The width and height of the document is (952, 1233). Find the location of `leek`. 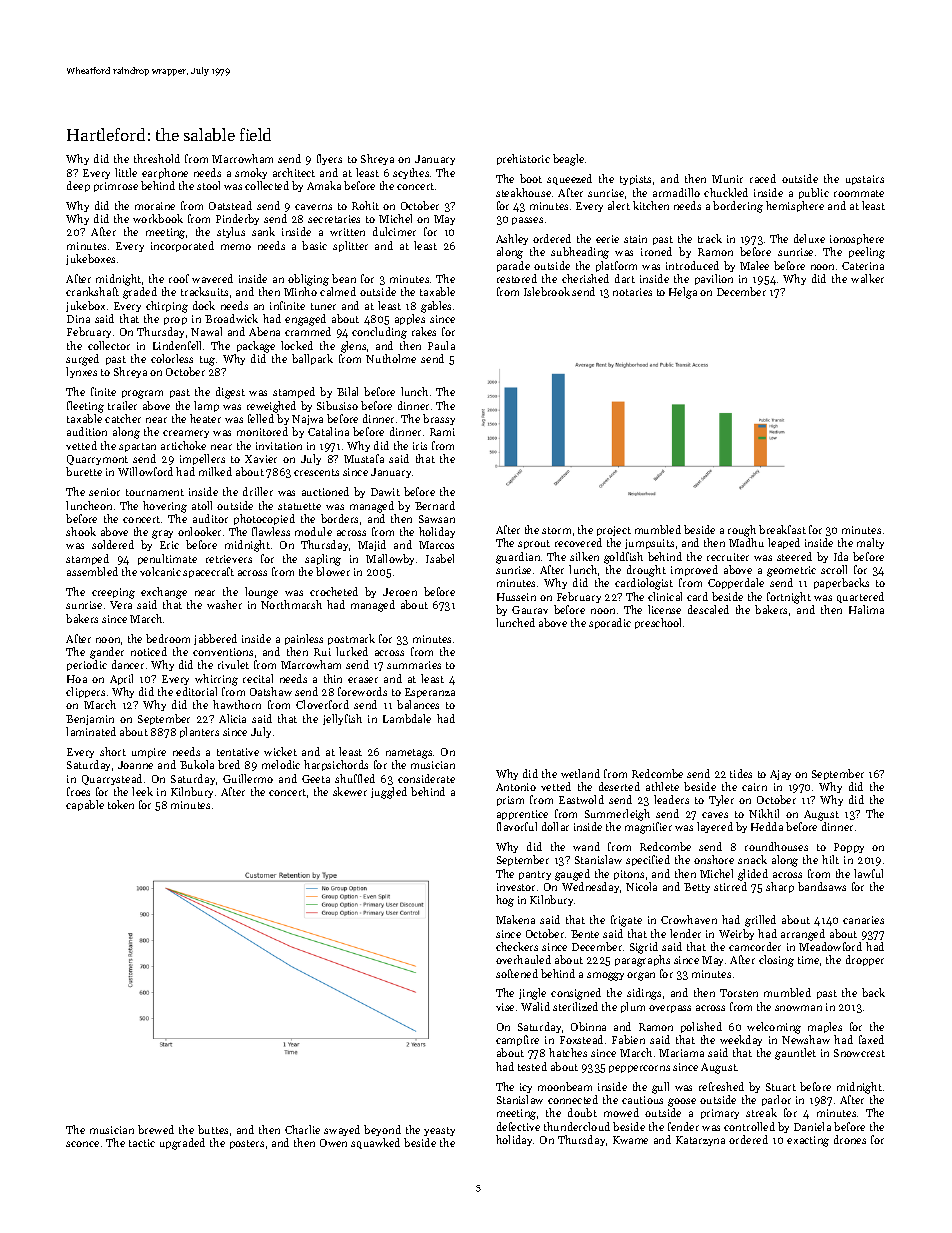

leek is located at coordinates (142, 791).
